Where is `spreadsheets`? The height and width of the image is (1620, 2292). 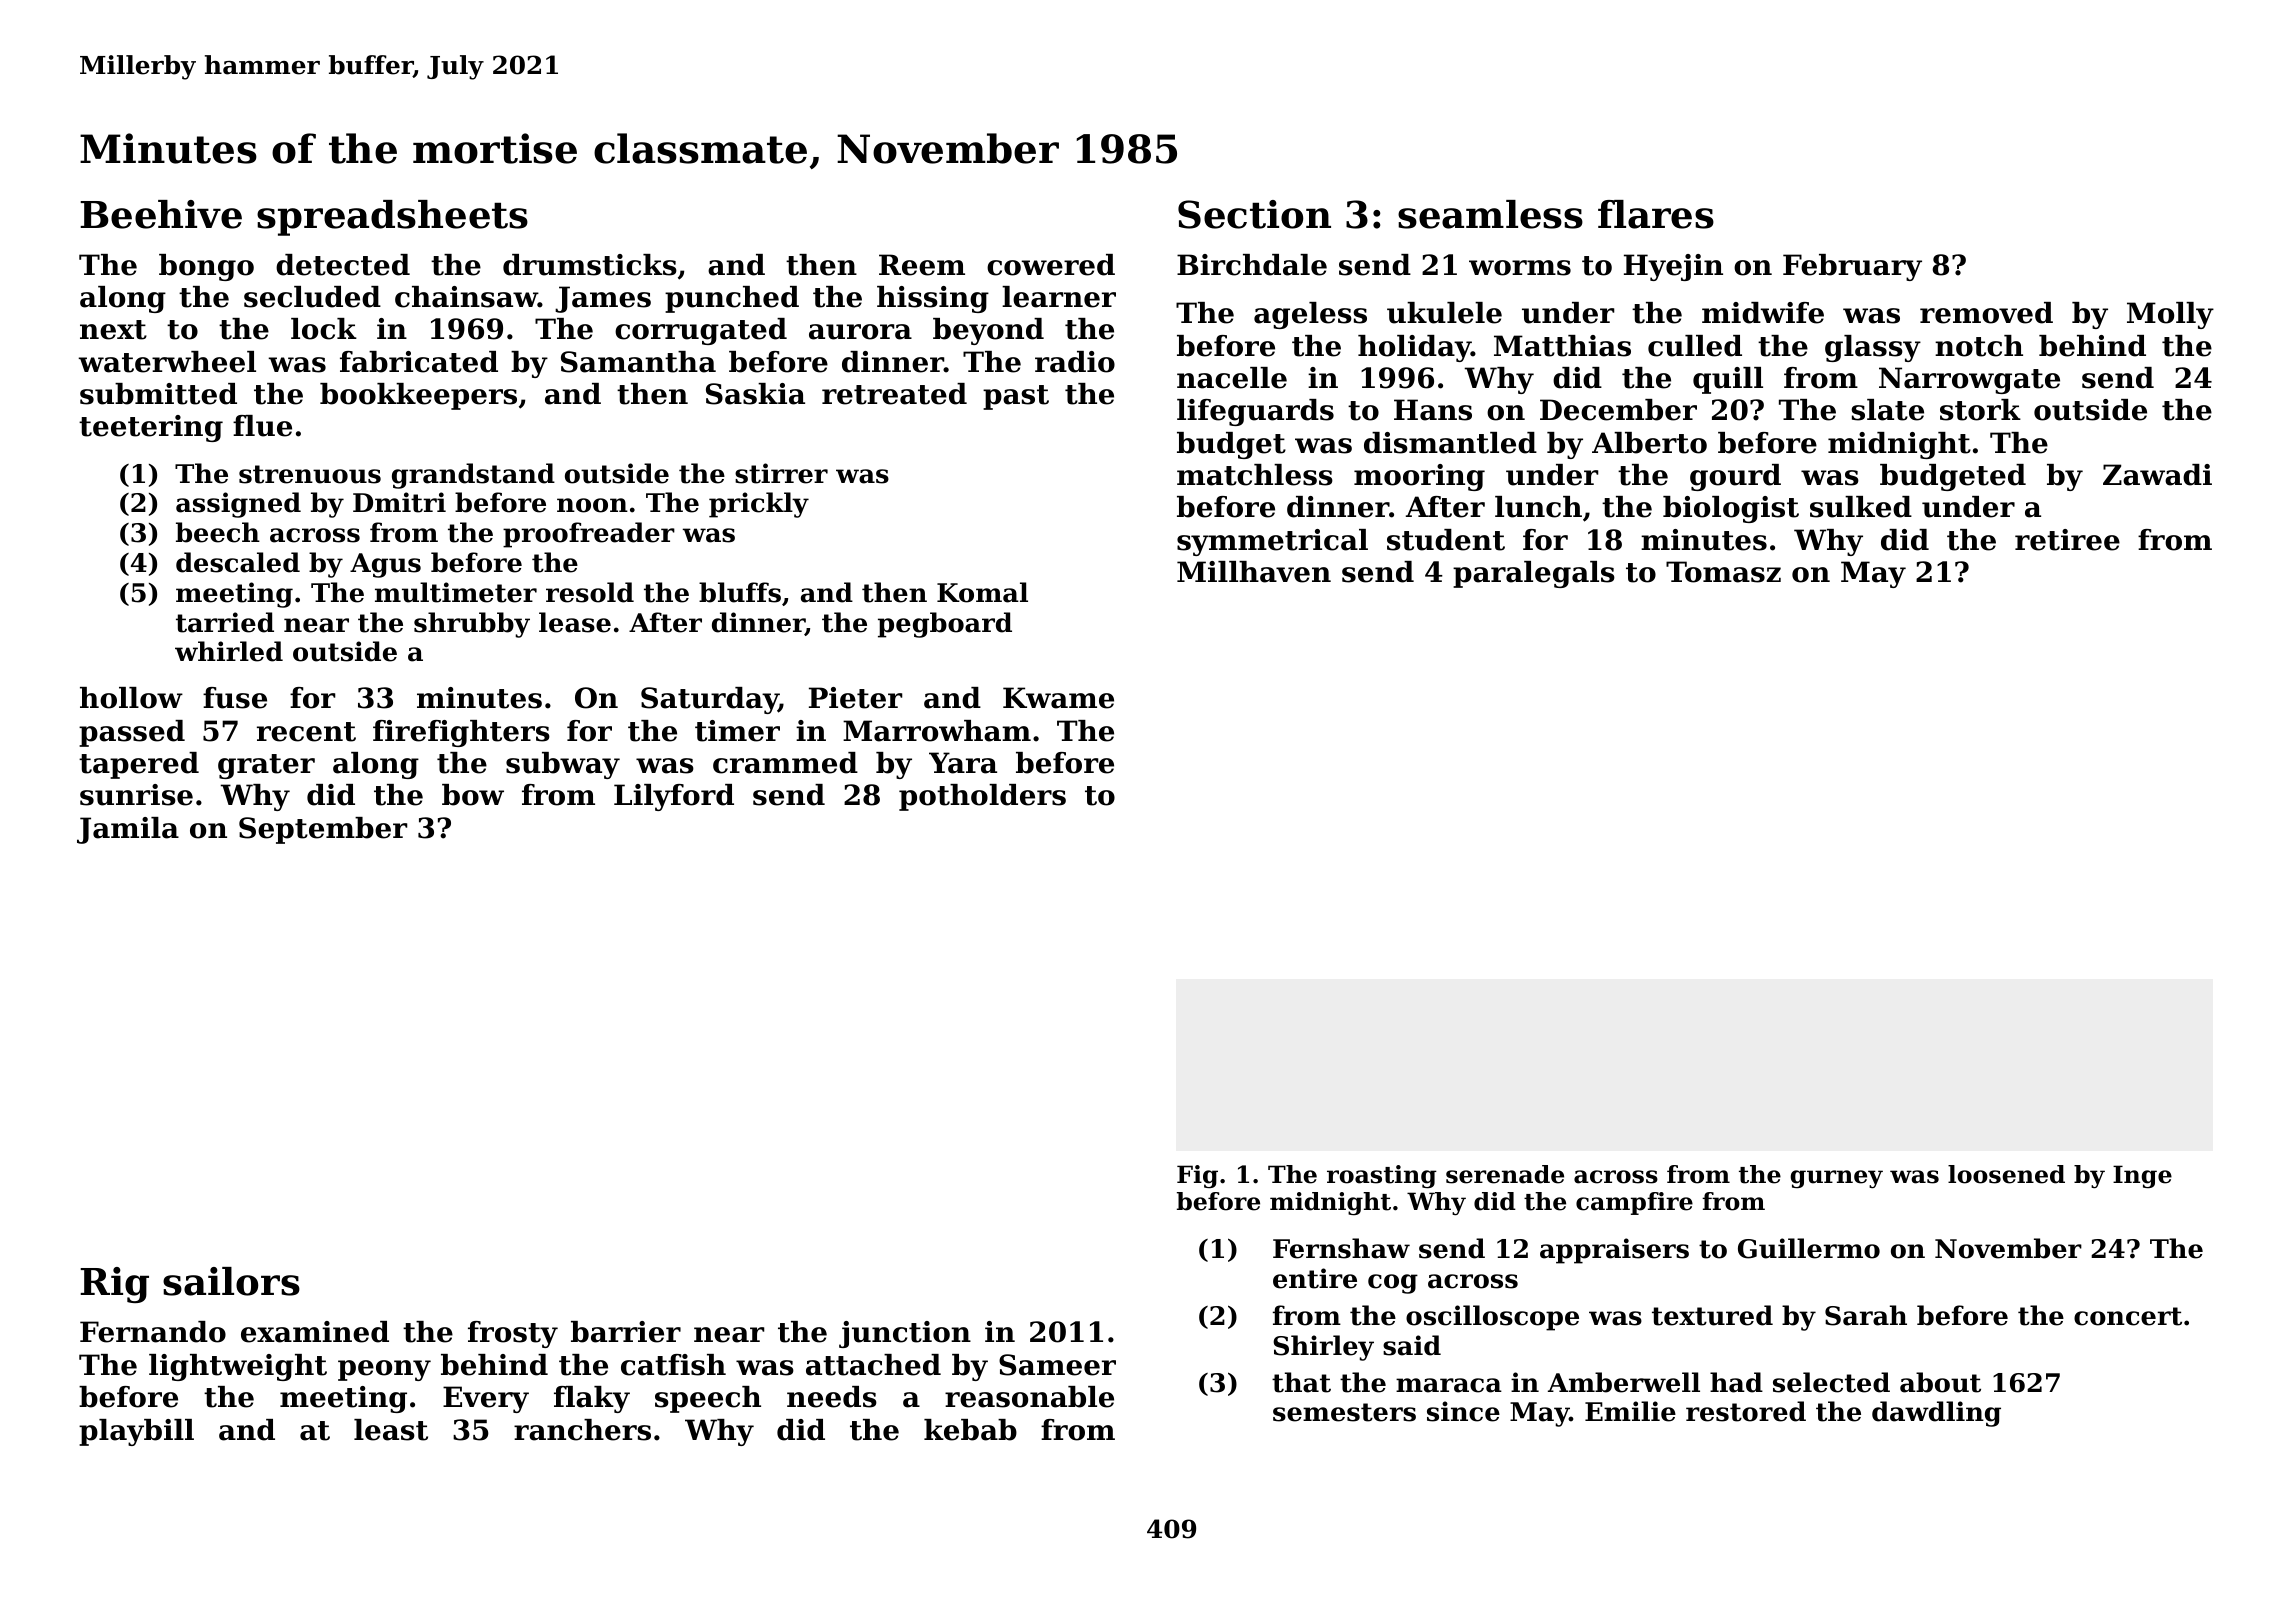
spreadsheets is located at coordinates (392, 218).
